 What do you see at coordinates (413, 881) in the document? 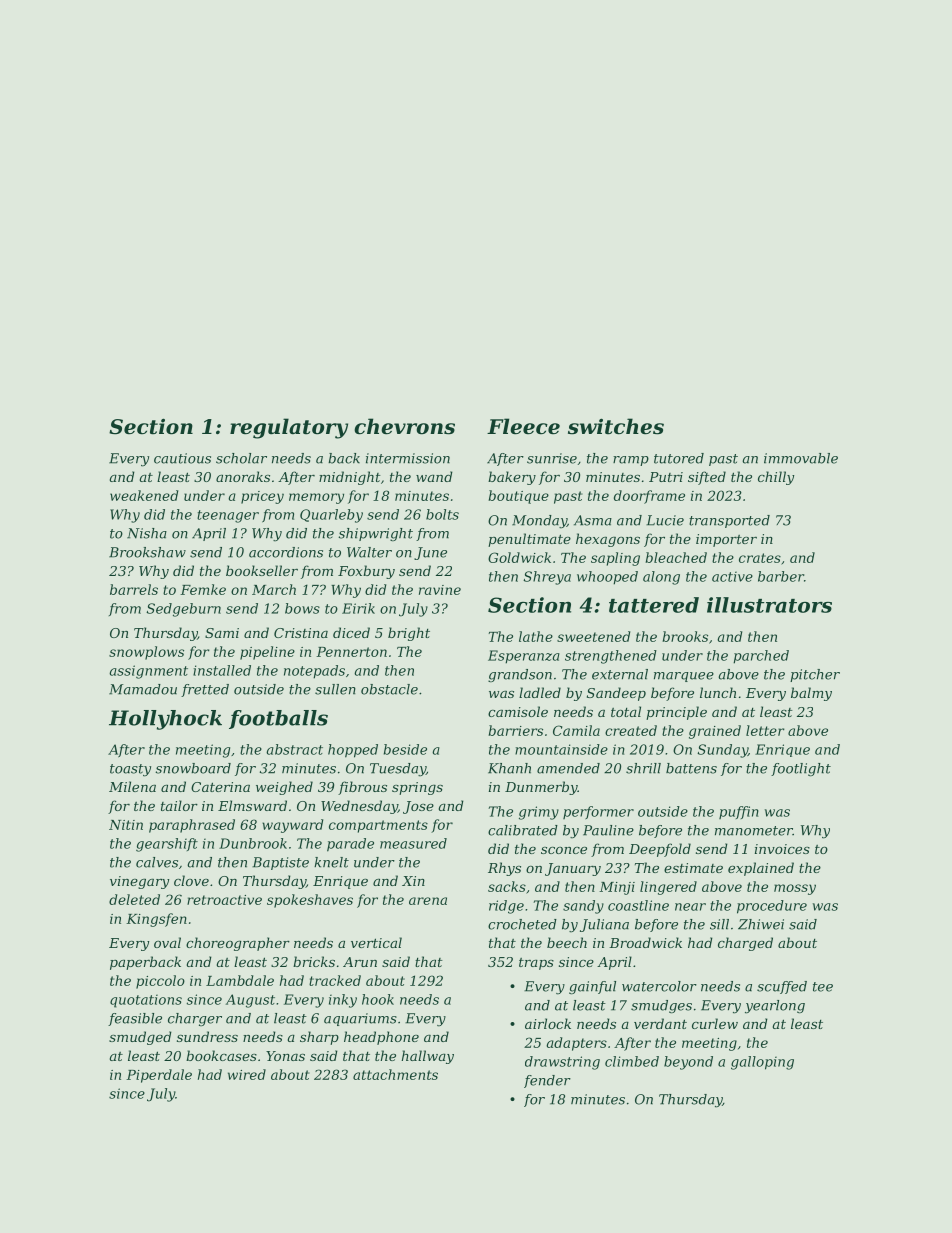
I see `Xin` at bounding box center [413, 881].
